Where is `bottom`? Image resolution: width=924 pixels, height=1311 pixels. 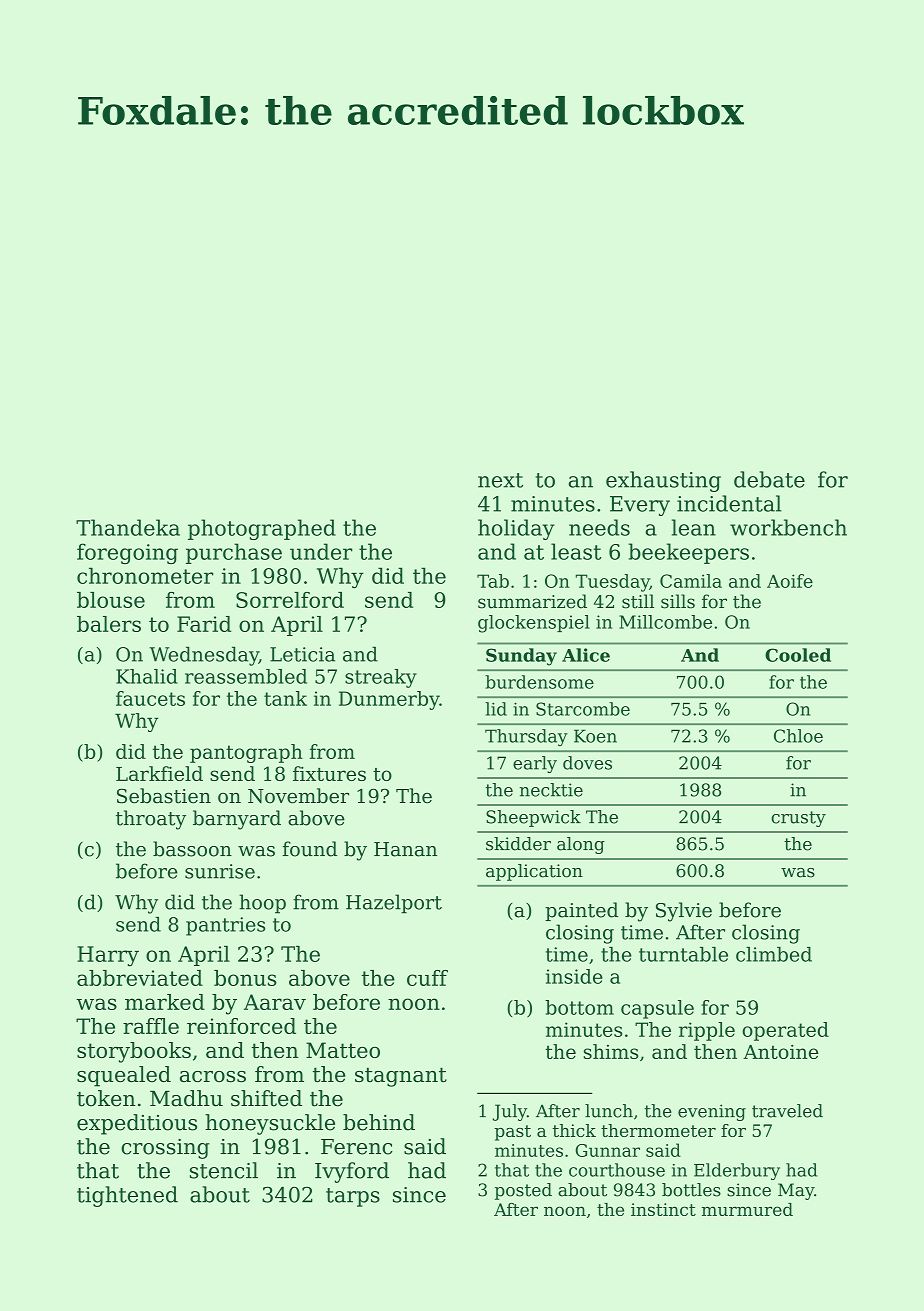 bottom is located at coordinates (579, 1007).
